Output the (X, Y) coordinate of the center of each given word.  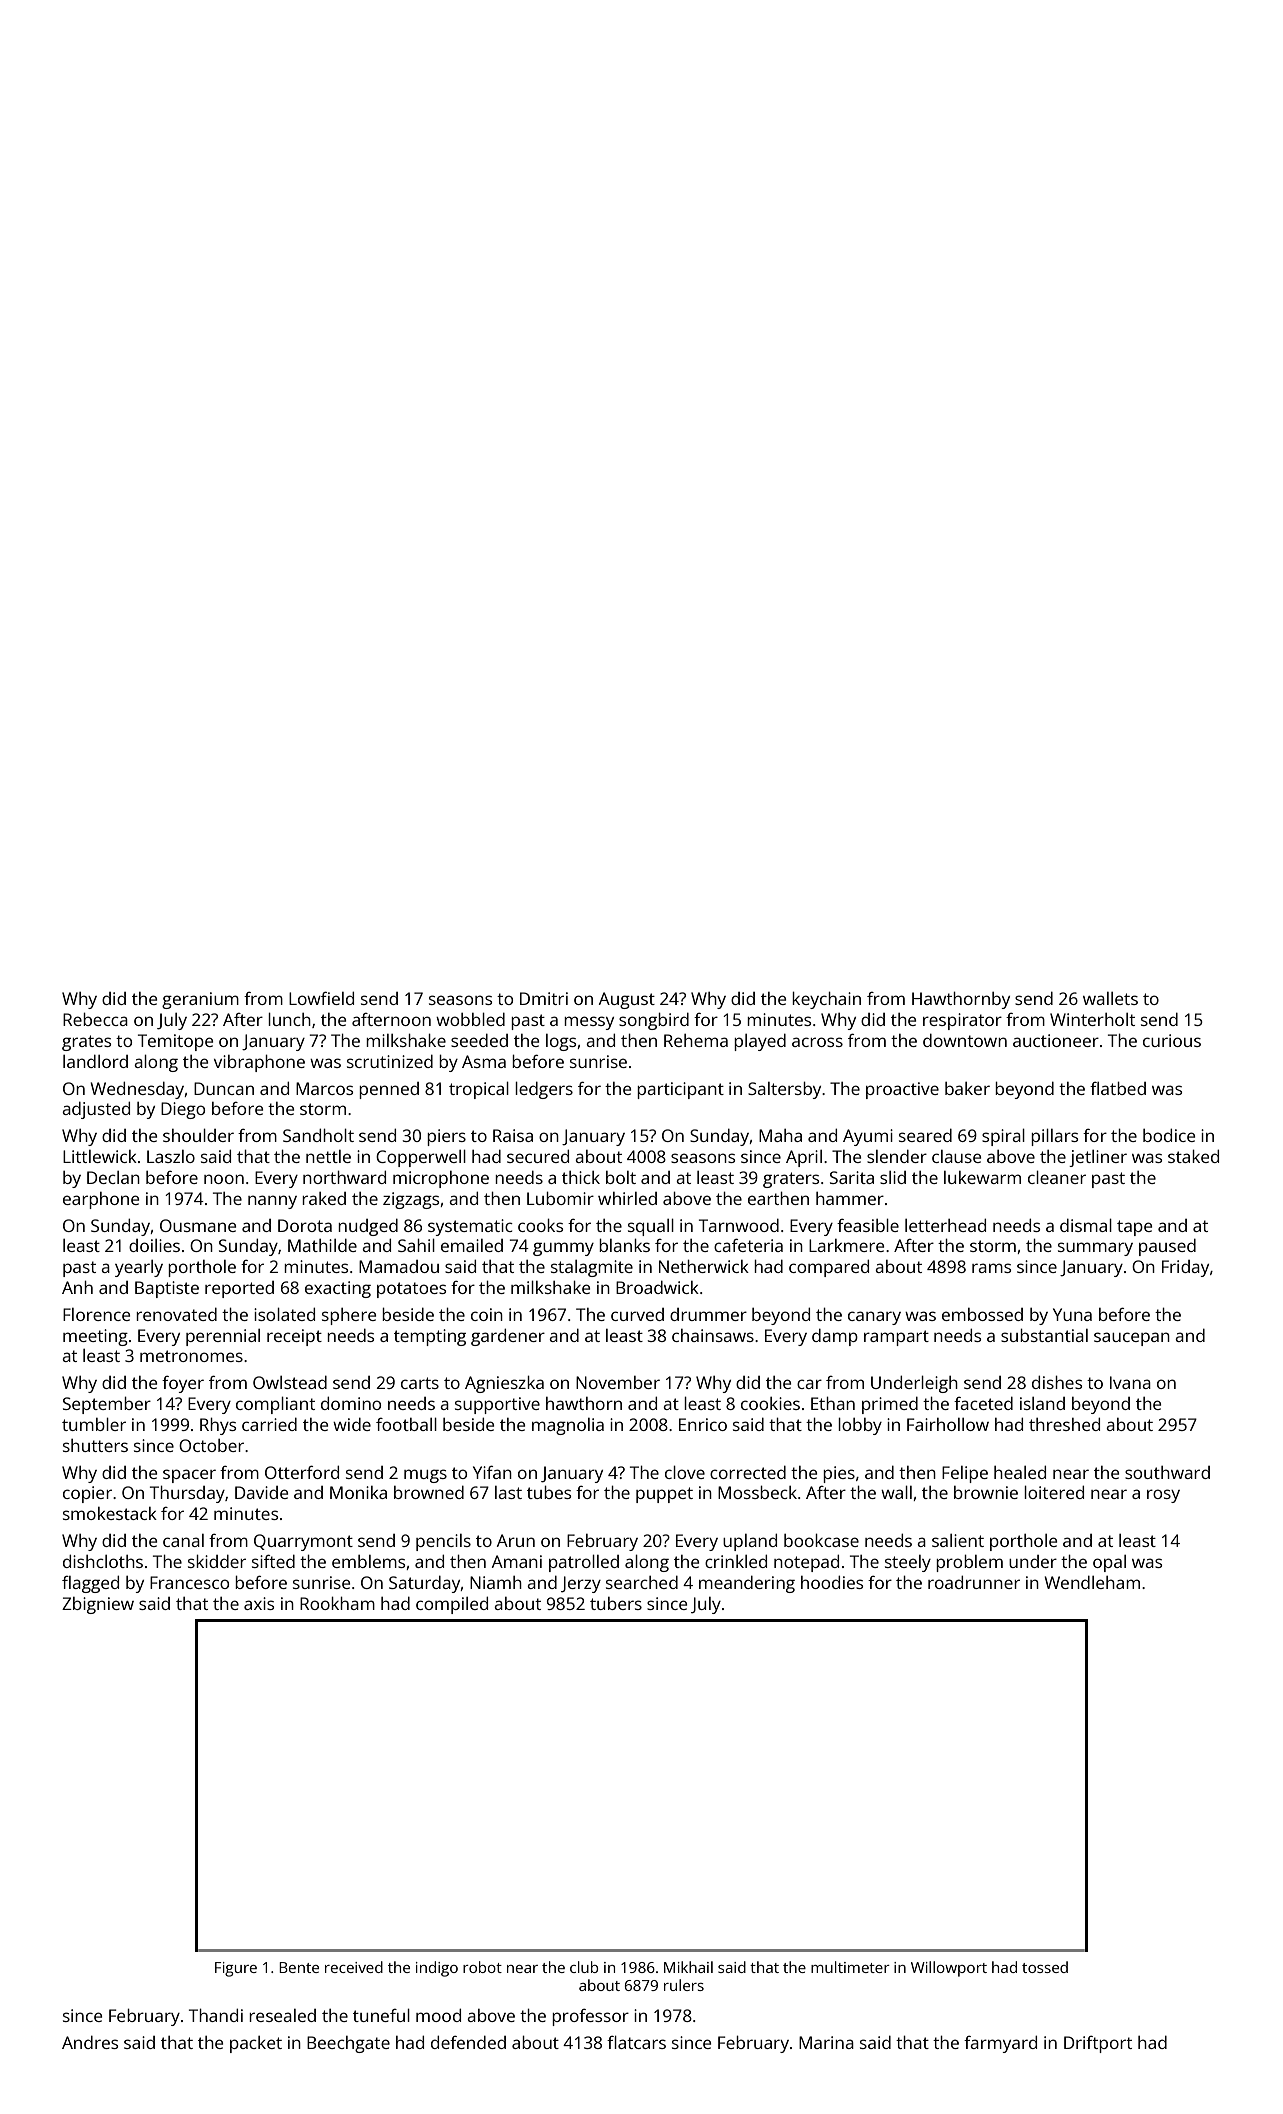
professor (590, 2017)
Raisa (513, 1135)
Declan (113, 1177)
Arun (516, 1540)
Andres (90, 2042)
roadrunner (974, 1582)
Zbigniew (98, 1605)
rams (991, 1268)
